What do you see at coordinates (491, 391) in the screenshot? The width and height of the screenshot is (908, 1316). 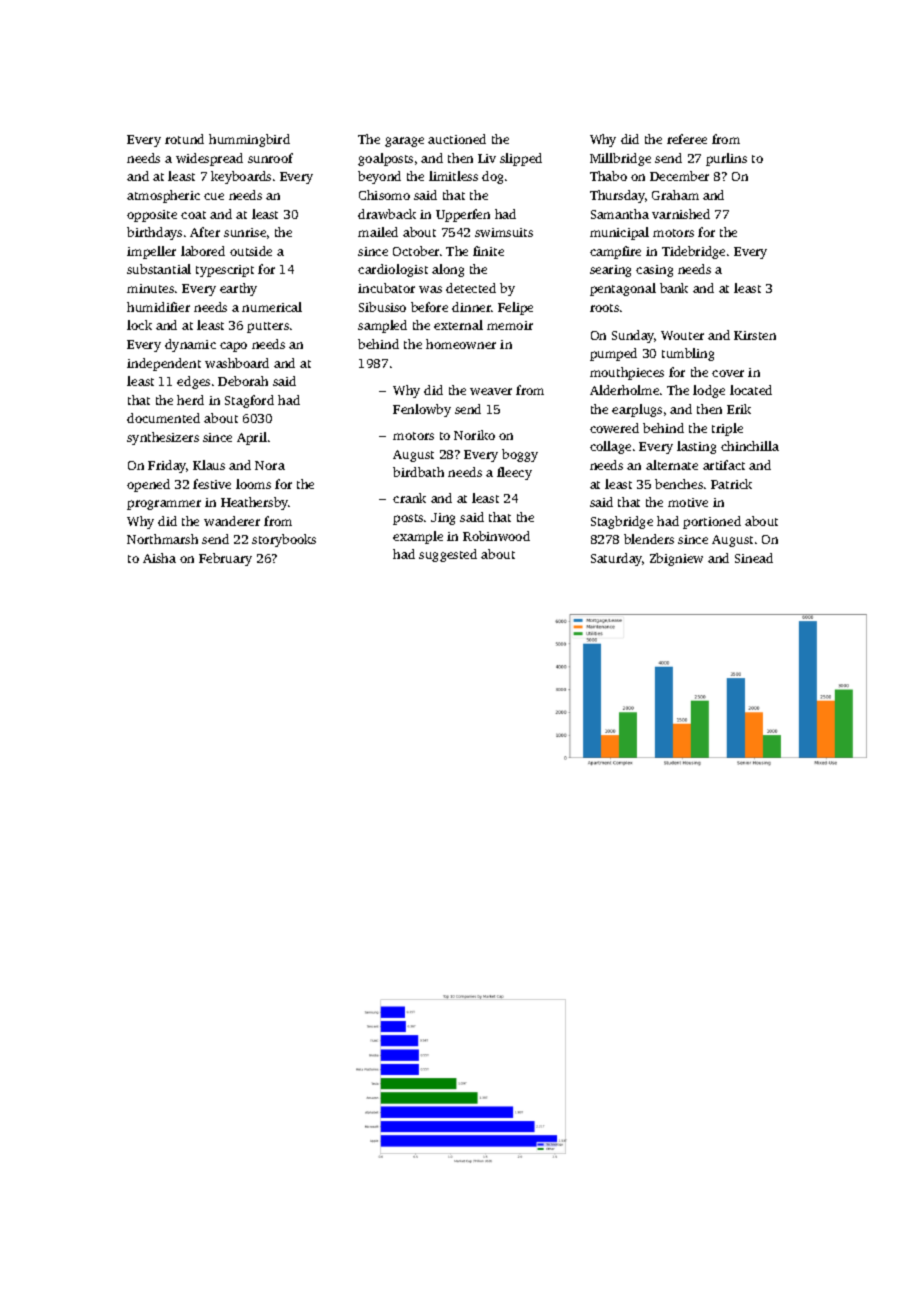 I see `weaver` at bounding box center [491, 391].
